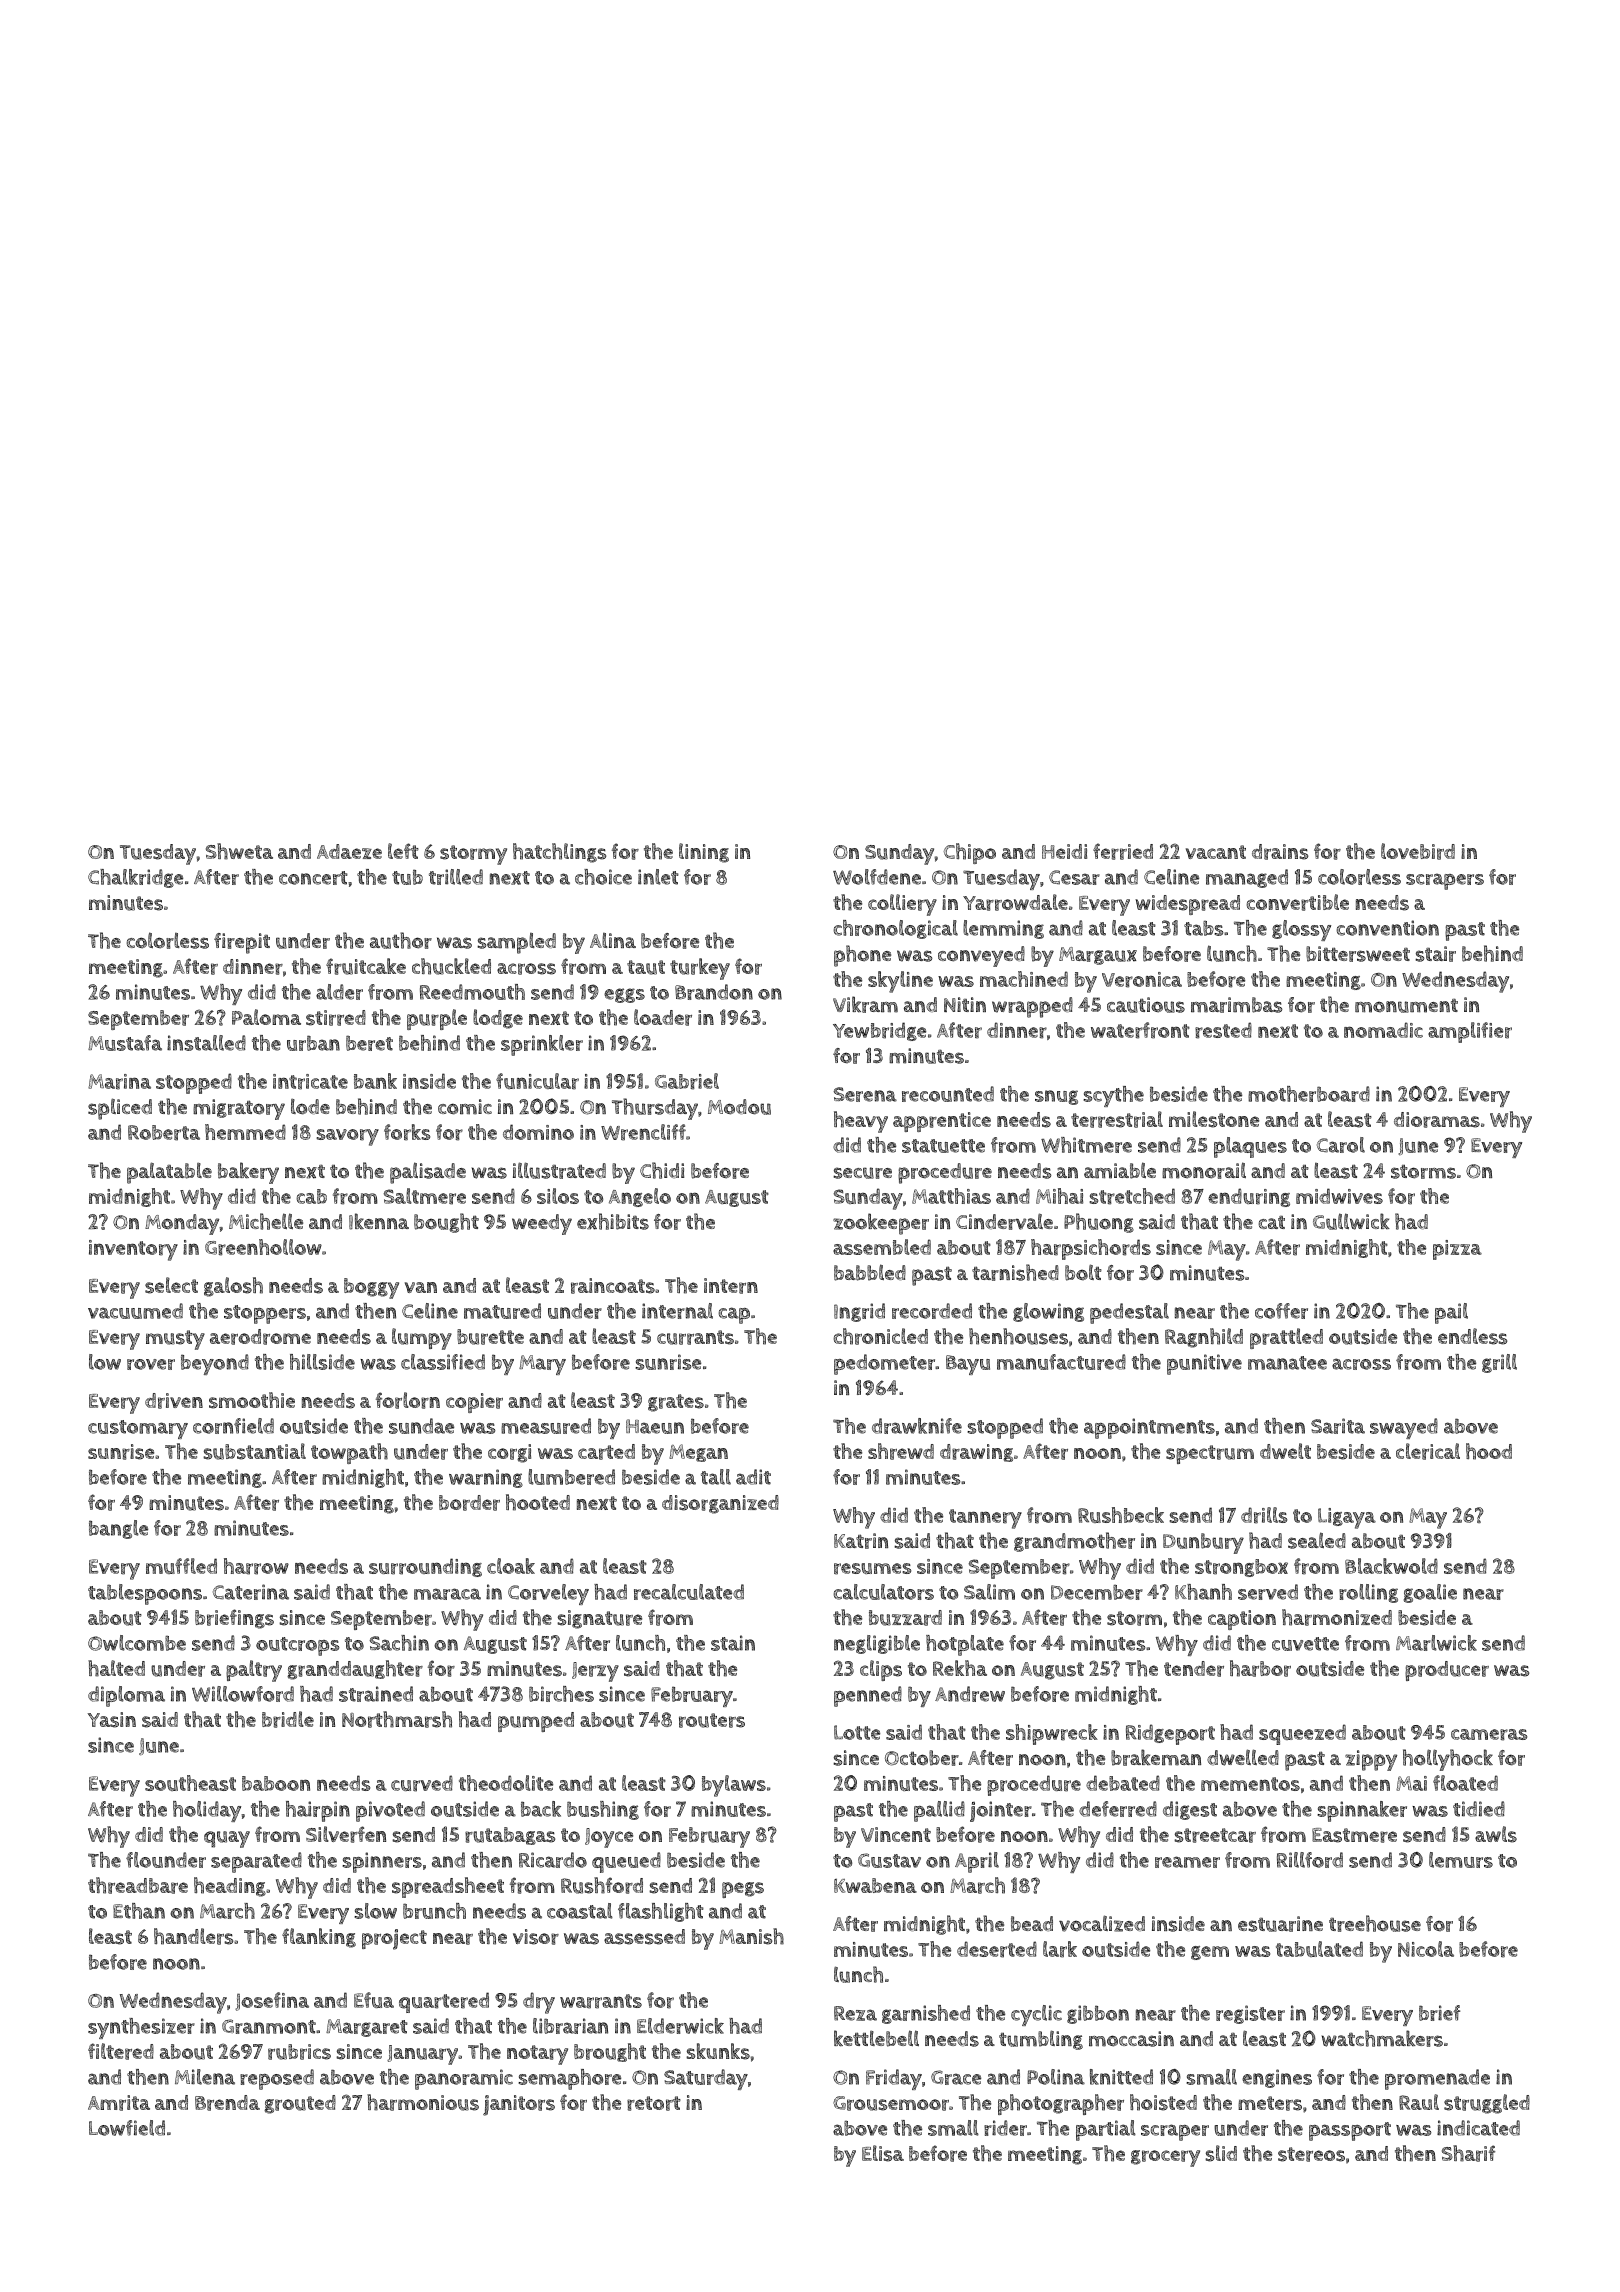 Image resolution: width=1620 pixels, height=2292 pixels. Describe the element at coordinates (1032, 1924) in the image. I see `bead` at that location.
